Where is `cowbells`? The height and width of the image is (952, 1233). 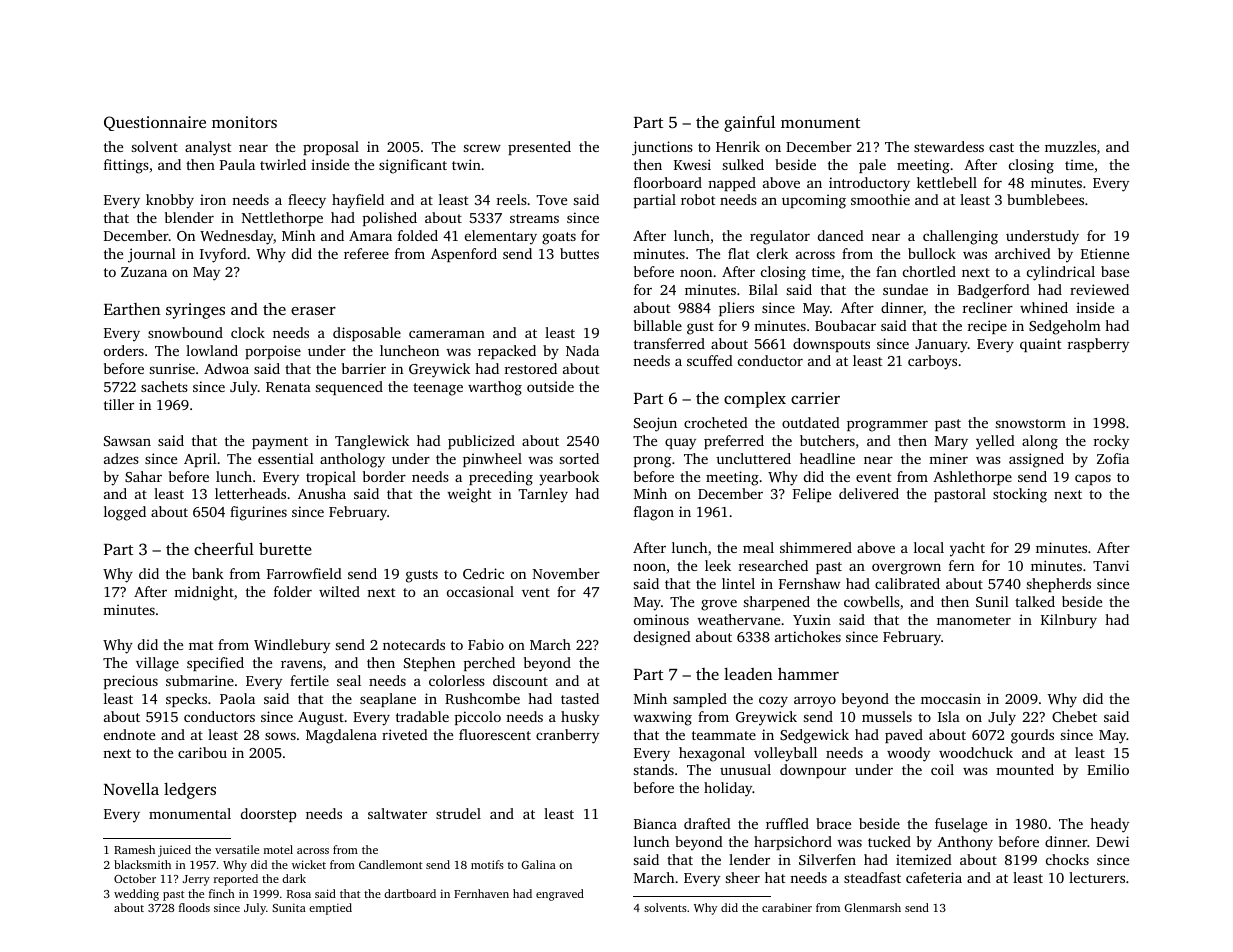 cowbells is located at coordinates (872, 601).
